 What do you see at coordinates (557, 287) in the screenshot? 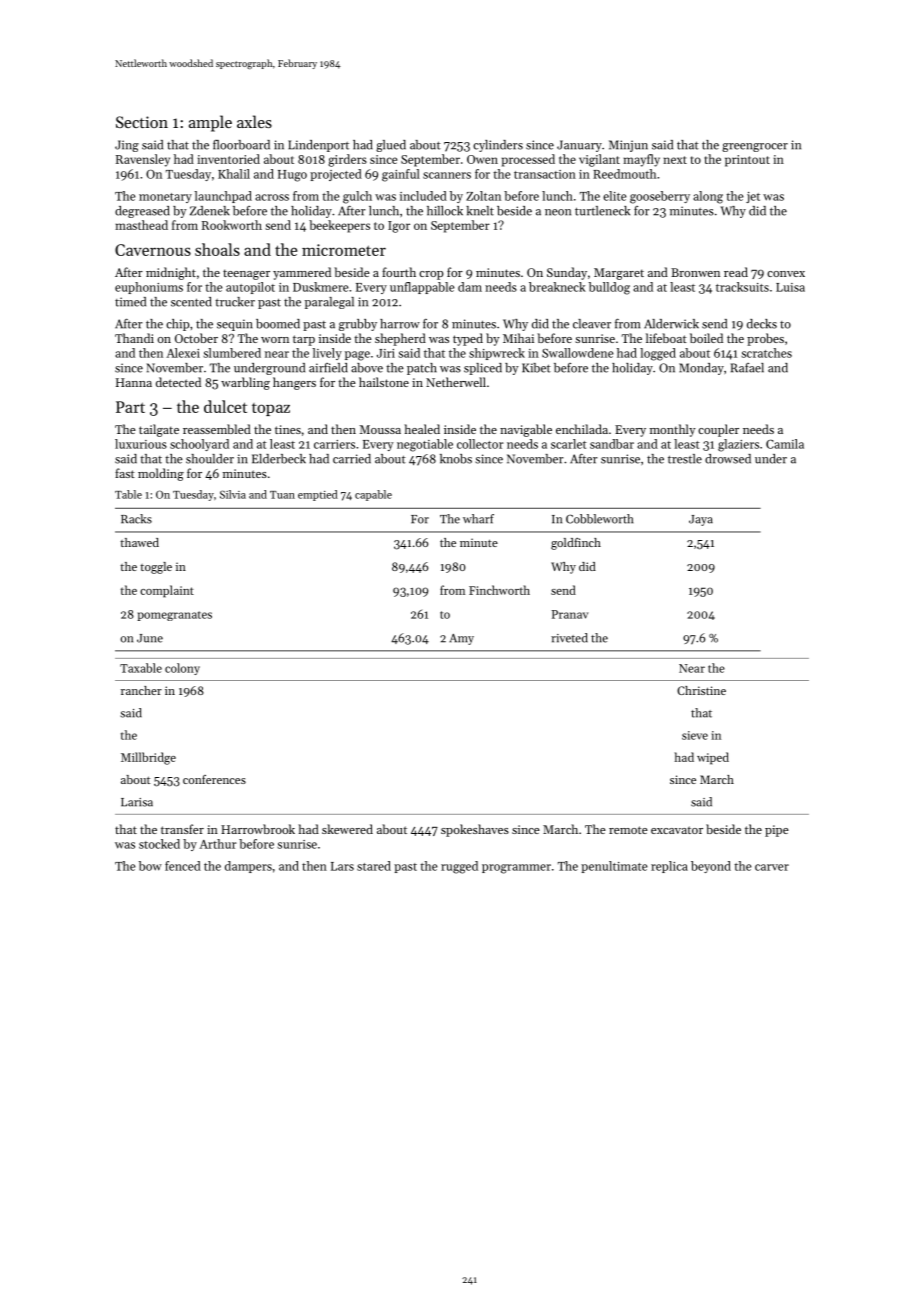
I see `breakneck` at bounding box center [557, 287].
